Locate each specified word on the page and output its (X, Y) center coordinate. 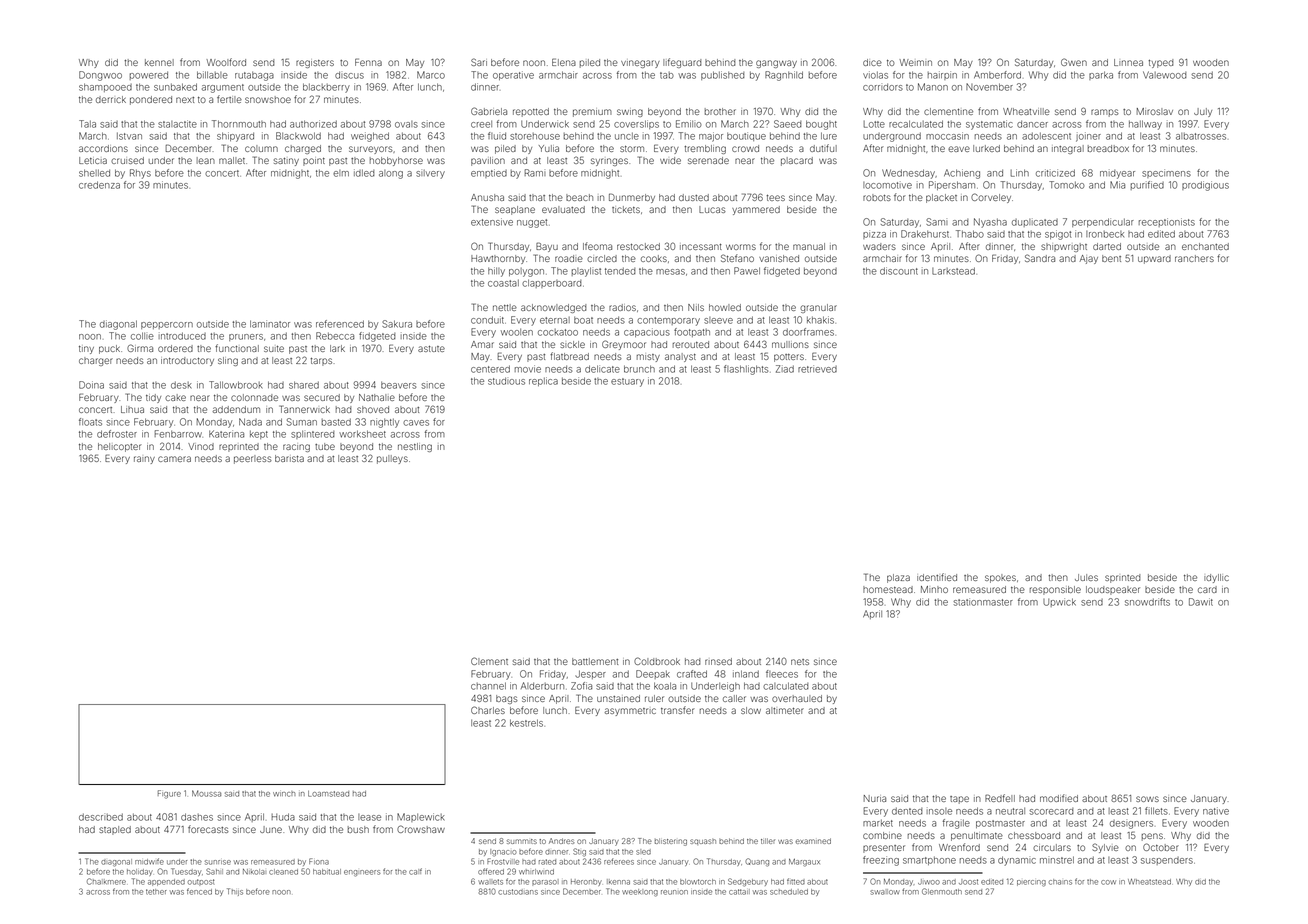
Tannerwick (304, 409)
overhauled (797, 698)
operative (513, 75)
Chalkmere (106, 881)
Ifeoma (597, 246)
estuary (627, 382)
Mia (1117, 185)
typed (1160, 63)
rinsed (718, 661)
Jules (1086, 577)
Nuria (875, 798)
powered (149, 75)
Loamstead (328, 794)
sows (1147, 799)
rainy (144, 460)
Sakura (397, 324)
